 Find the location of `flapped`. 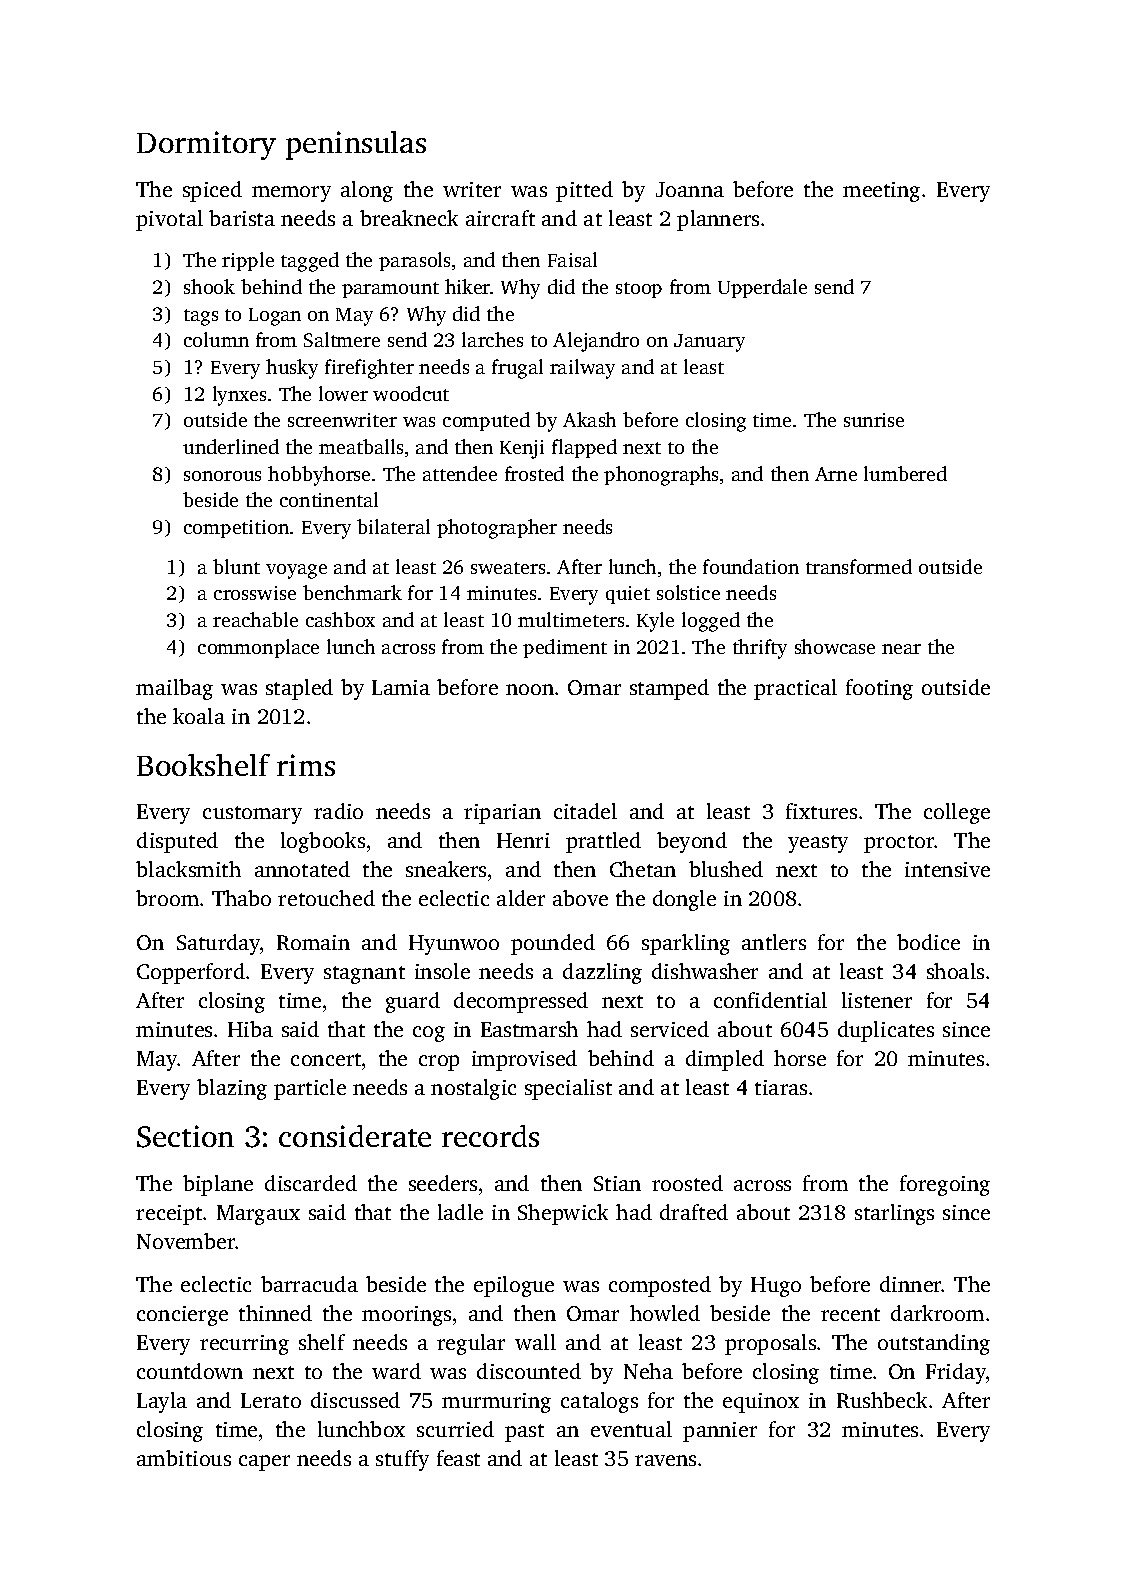

flapped is located at coordinates (584, 448).
